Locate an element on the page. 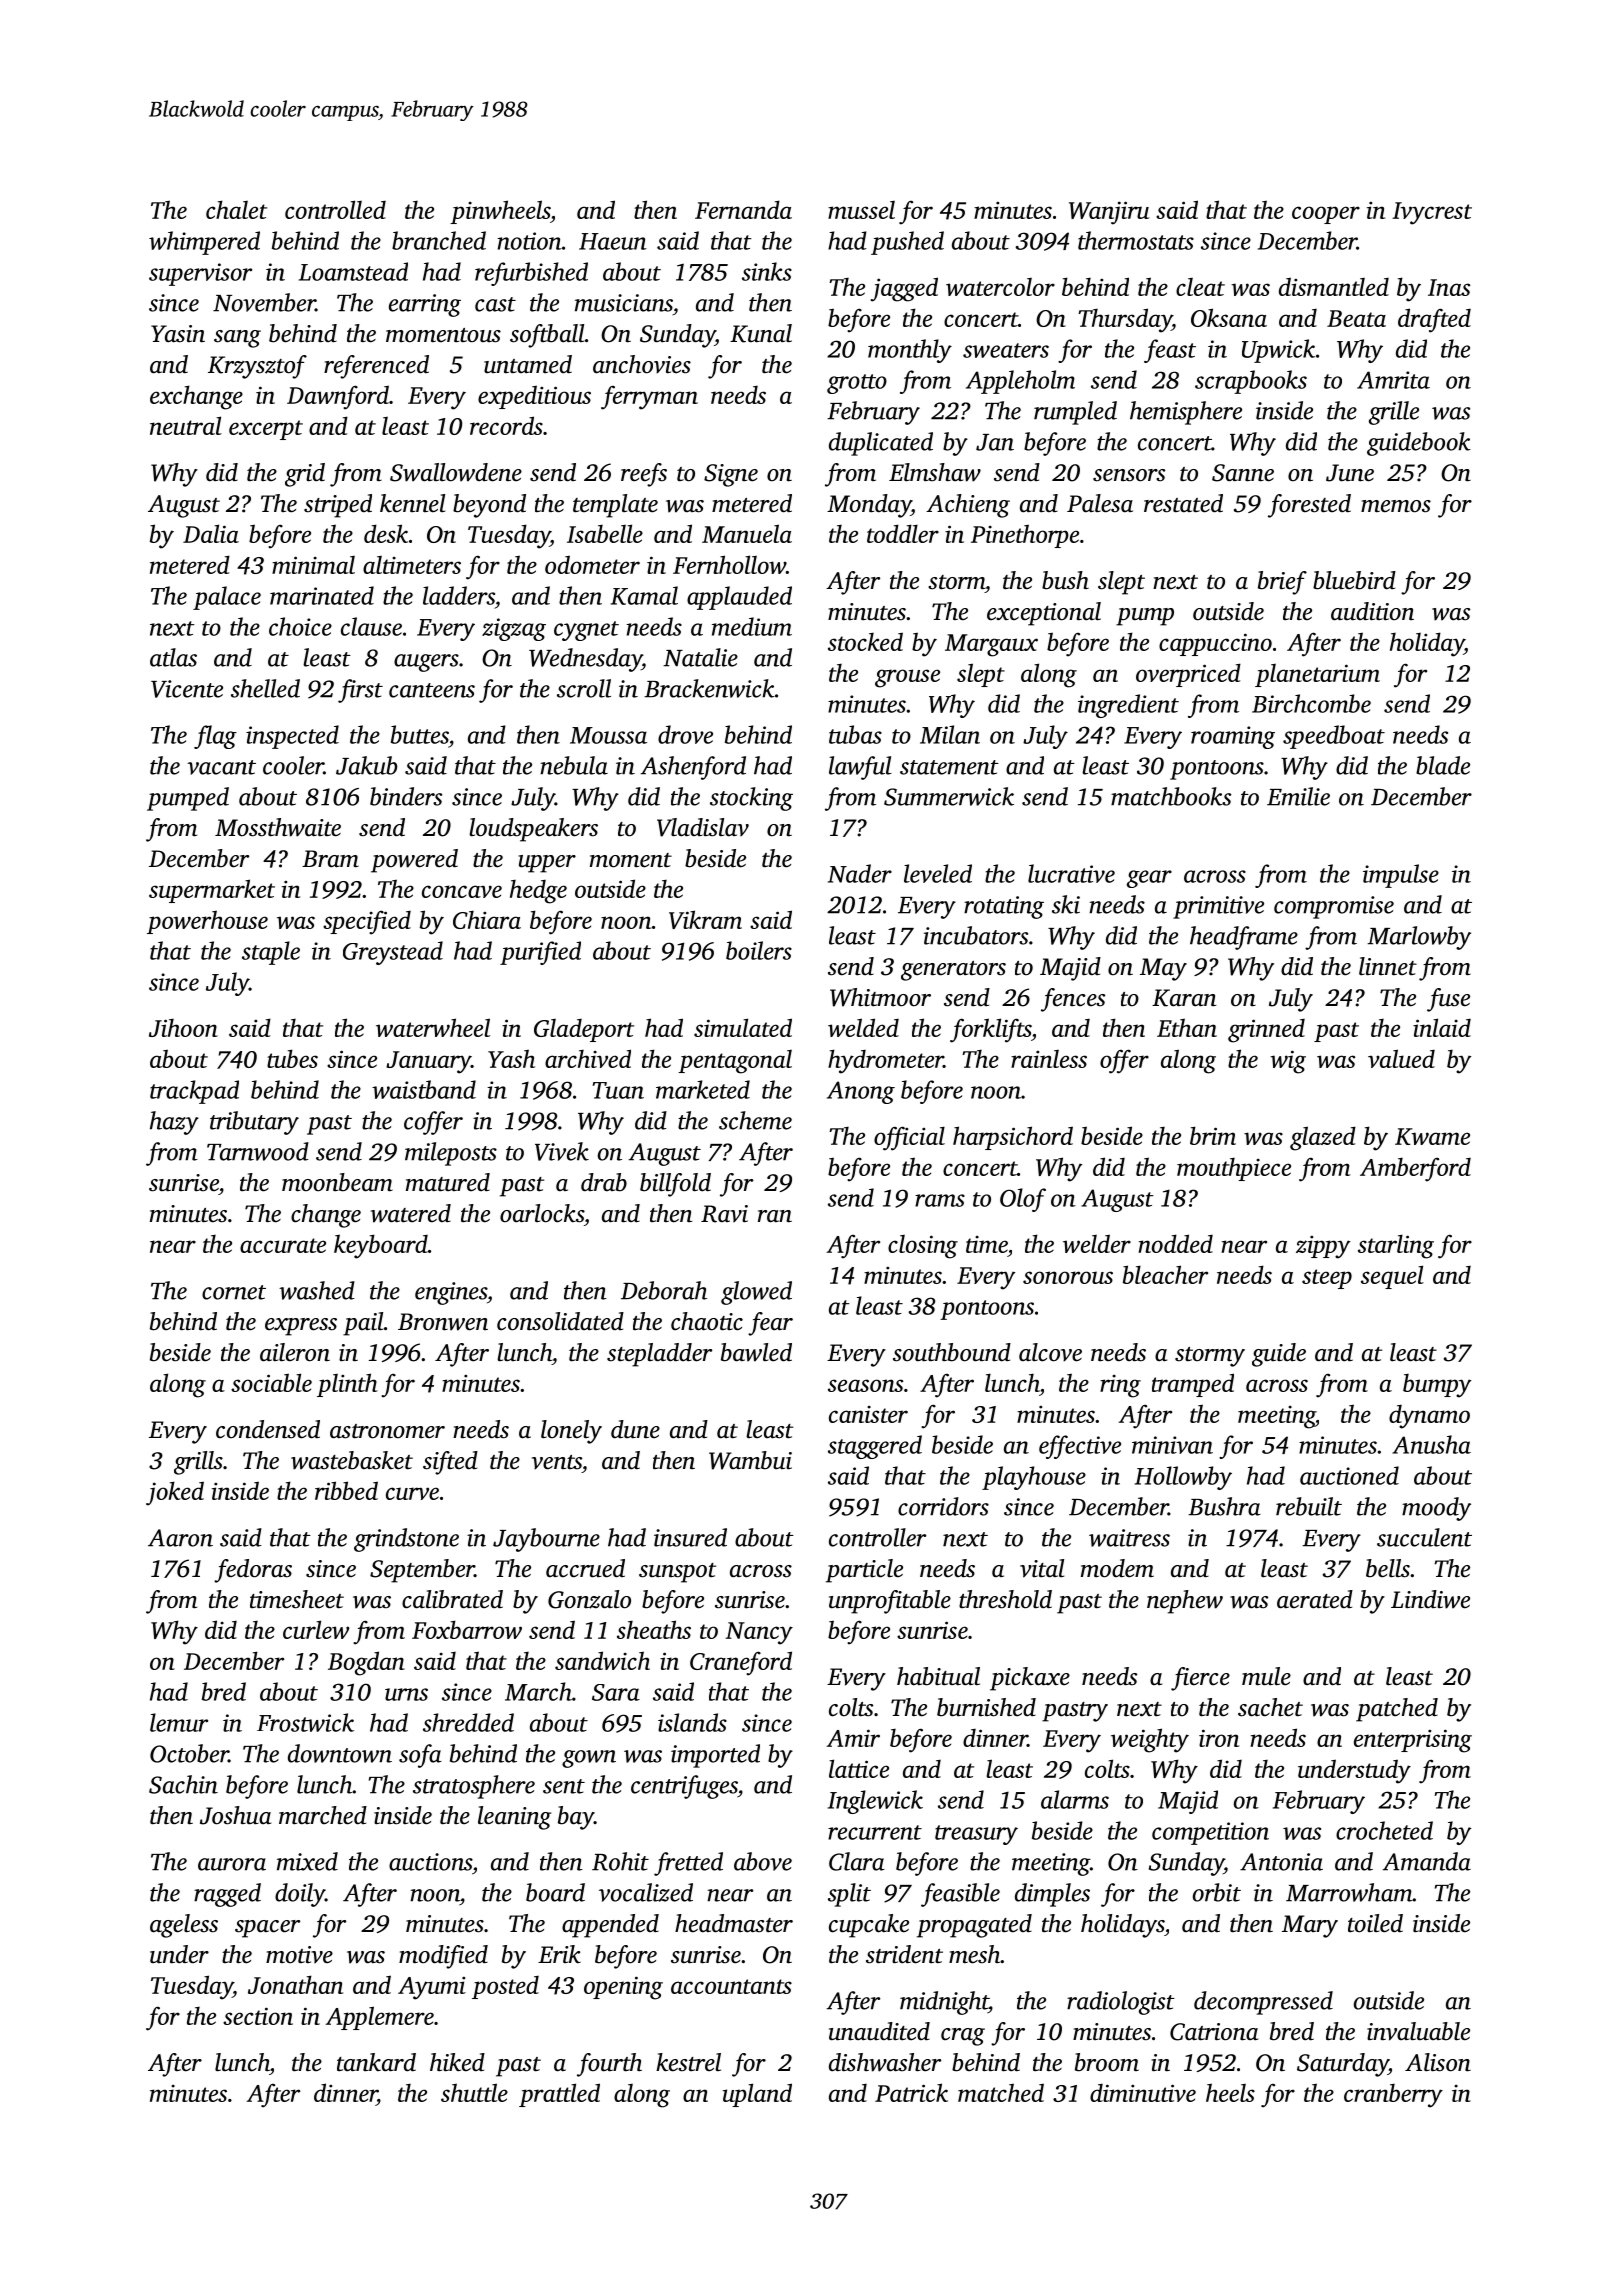 This document has width=1620, height=2292. crocheted is located at coordinates (1384, 1830).
